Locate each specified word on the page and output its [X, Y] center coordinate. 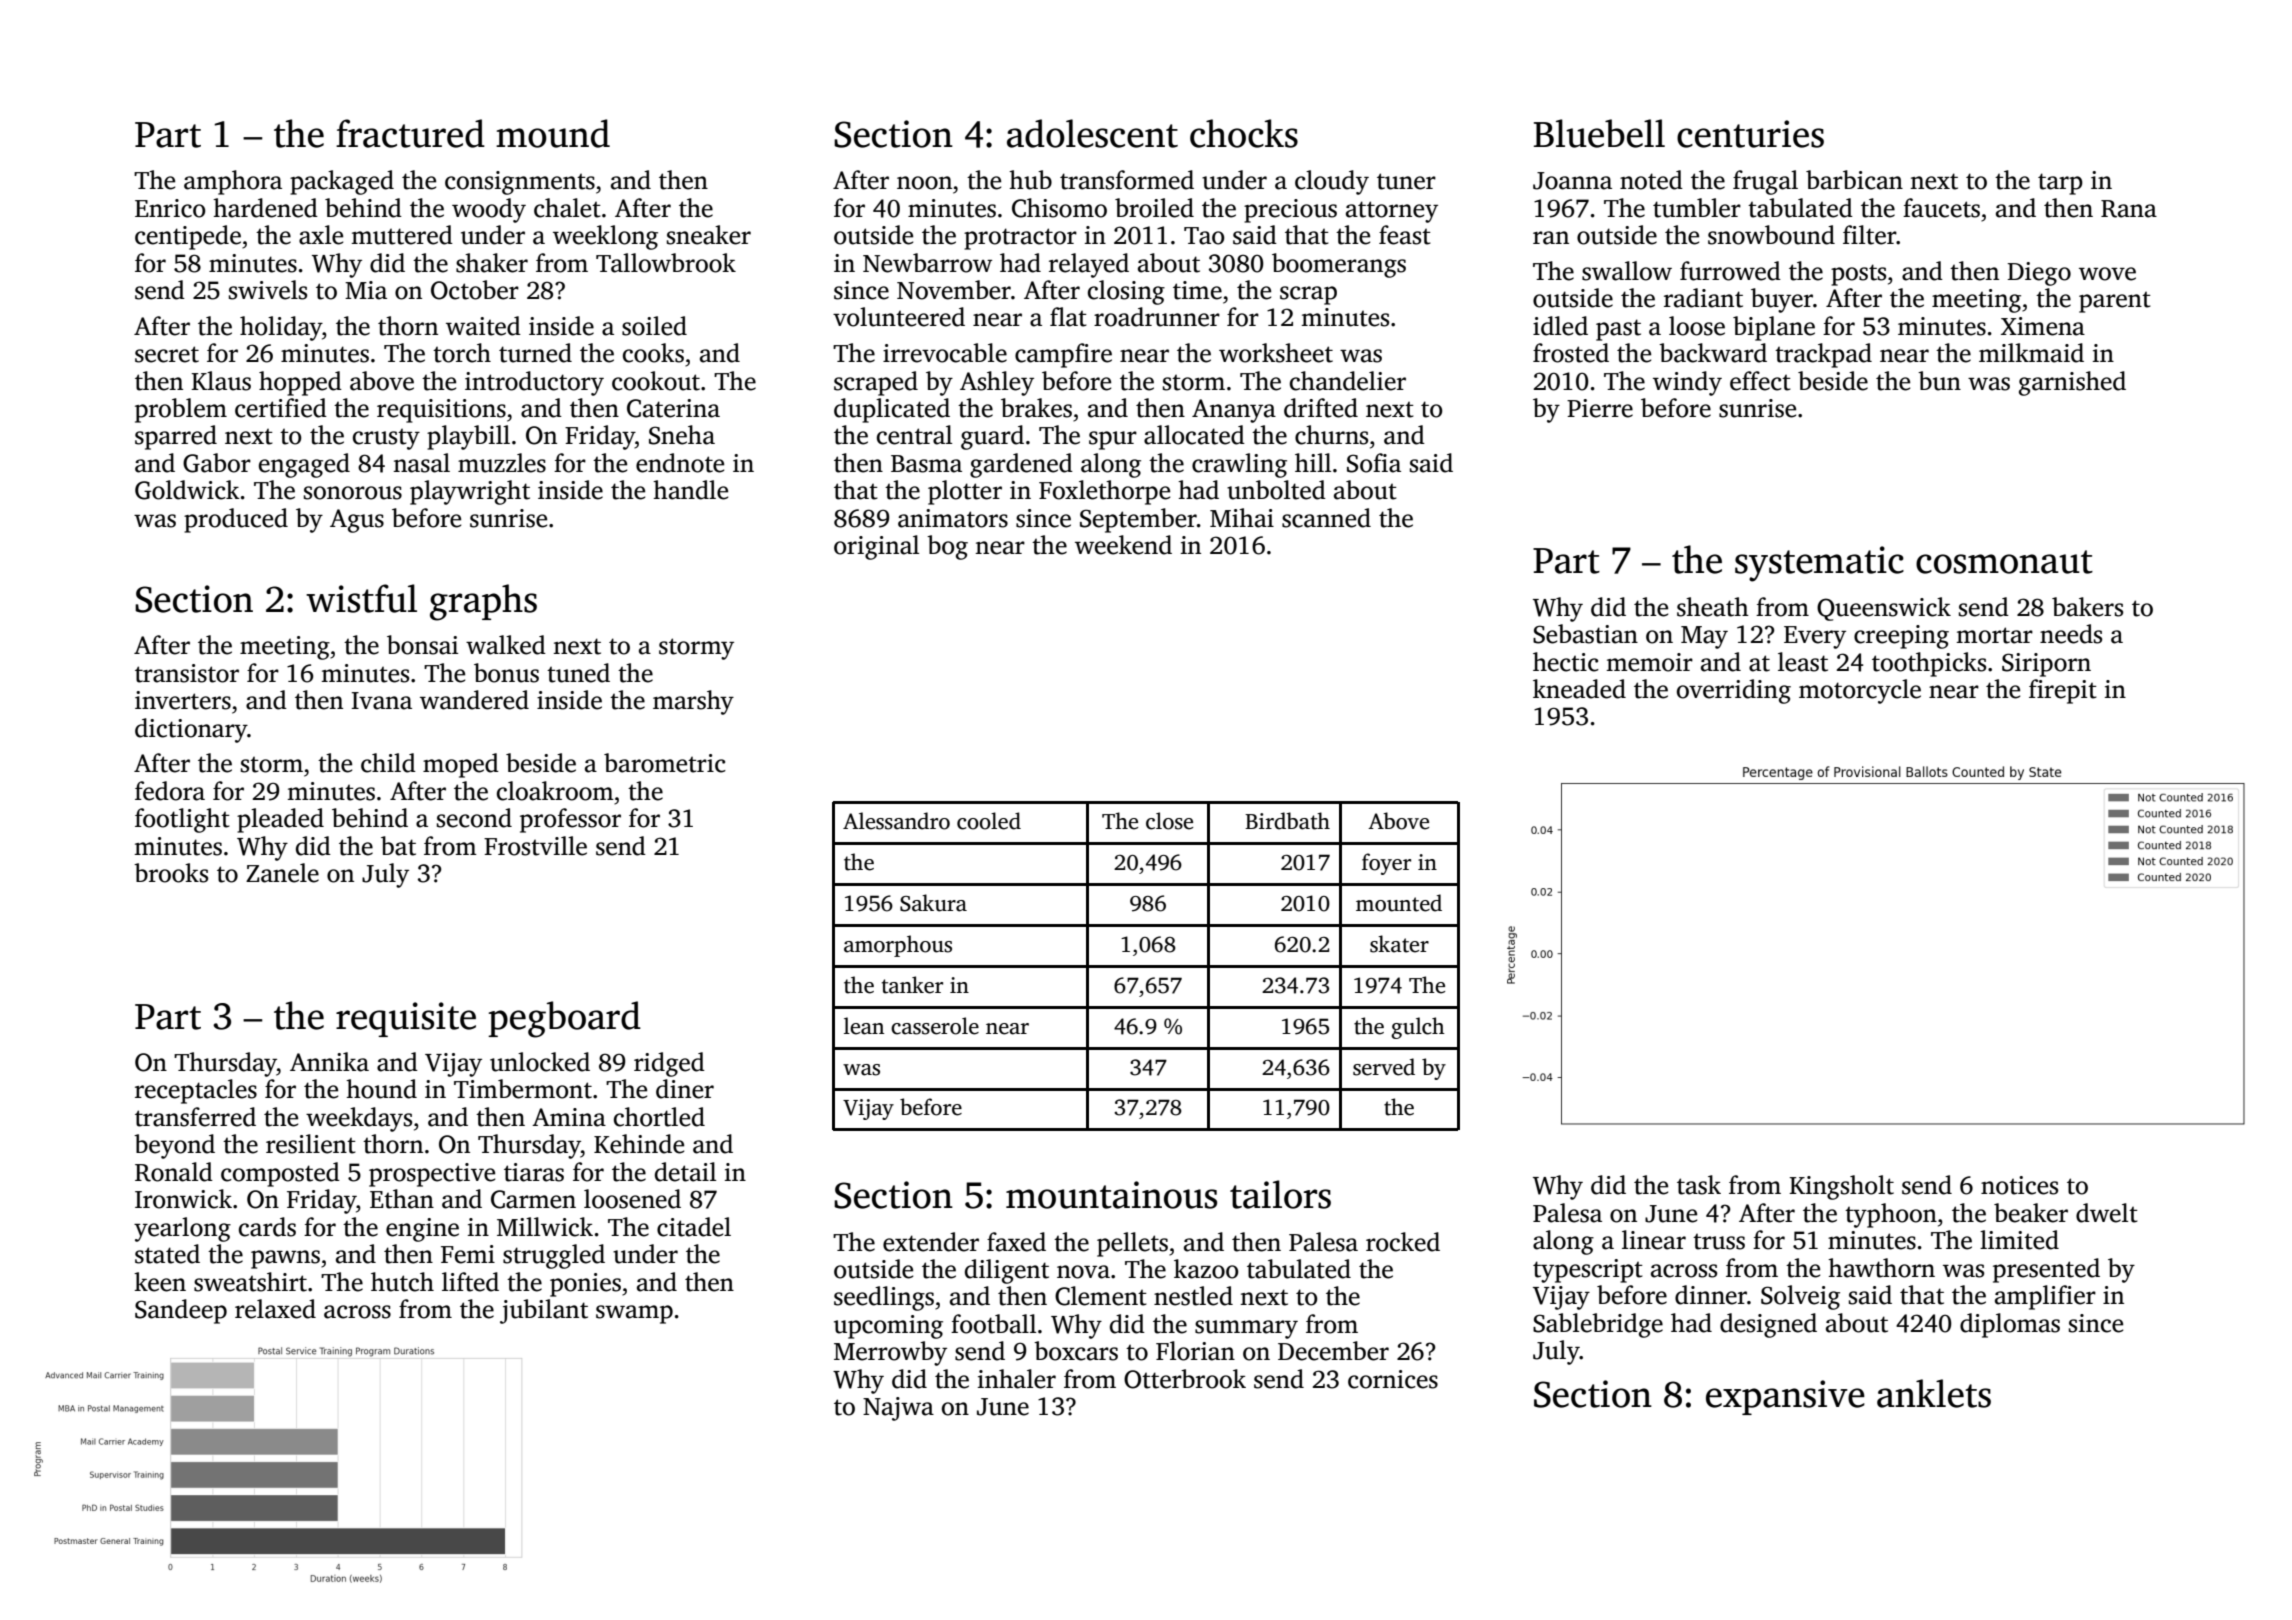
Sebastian [1585, 634]
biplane [1774, 328]
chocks [1244, 133]
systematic [1819, 564]
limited [2019, 1240]
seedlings [884, 1298]
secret [167, 354]
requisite [406, 1019]
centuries [1750, 134]
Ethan [402, 1199]
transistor [187, 673]
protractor [1020, 239]
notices [2019, 1185]
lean [864, 1026]
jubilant [544, 1311]
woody [489, 210]
